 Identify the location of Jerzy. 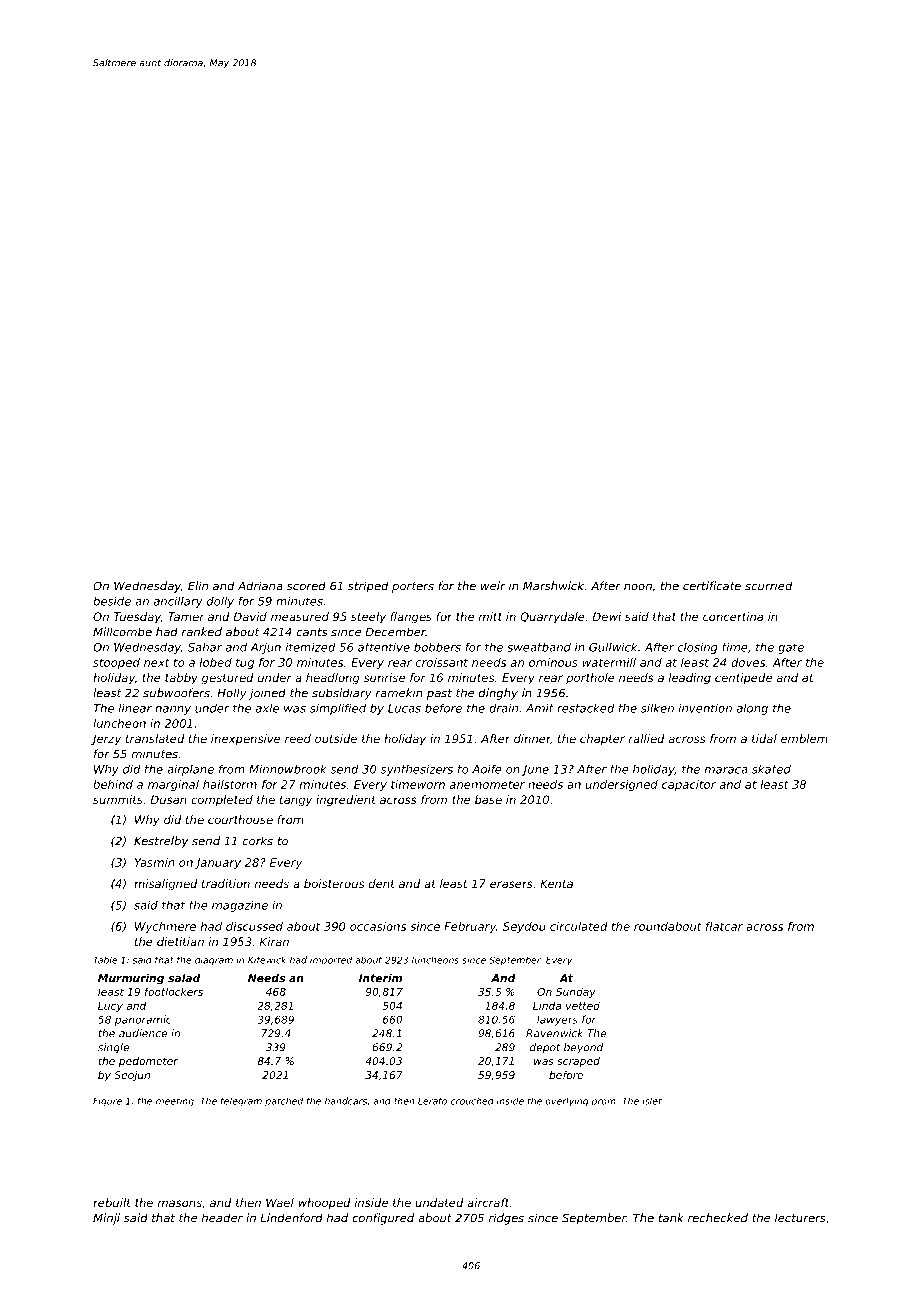
(106, 740).
